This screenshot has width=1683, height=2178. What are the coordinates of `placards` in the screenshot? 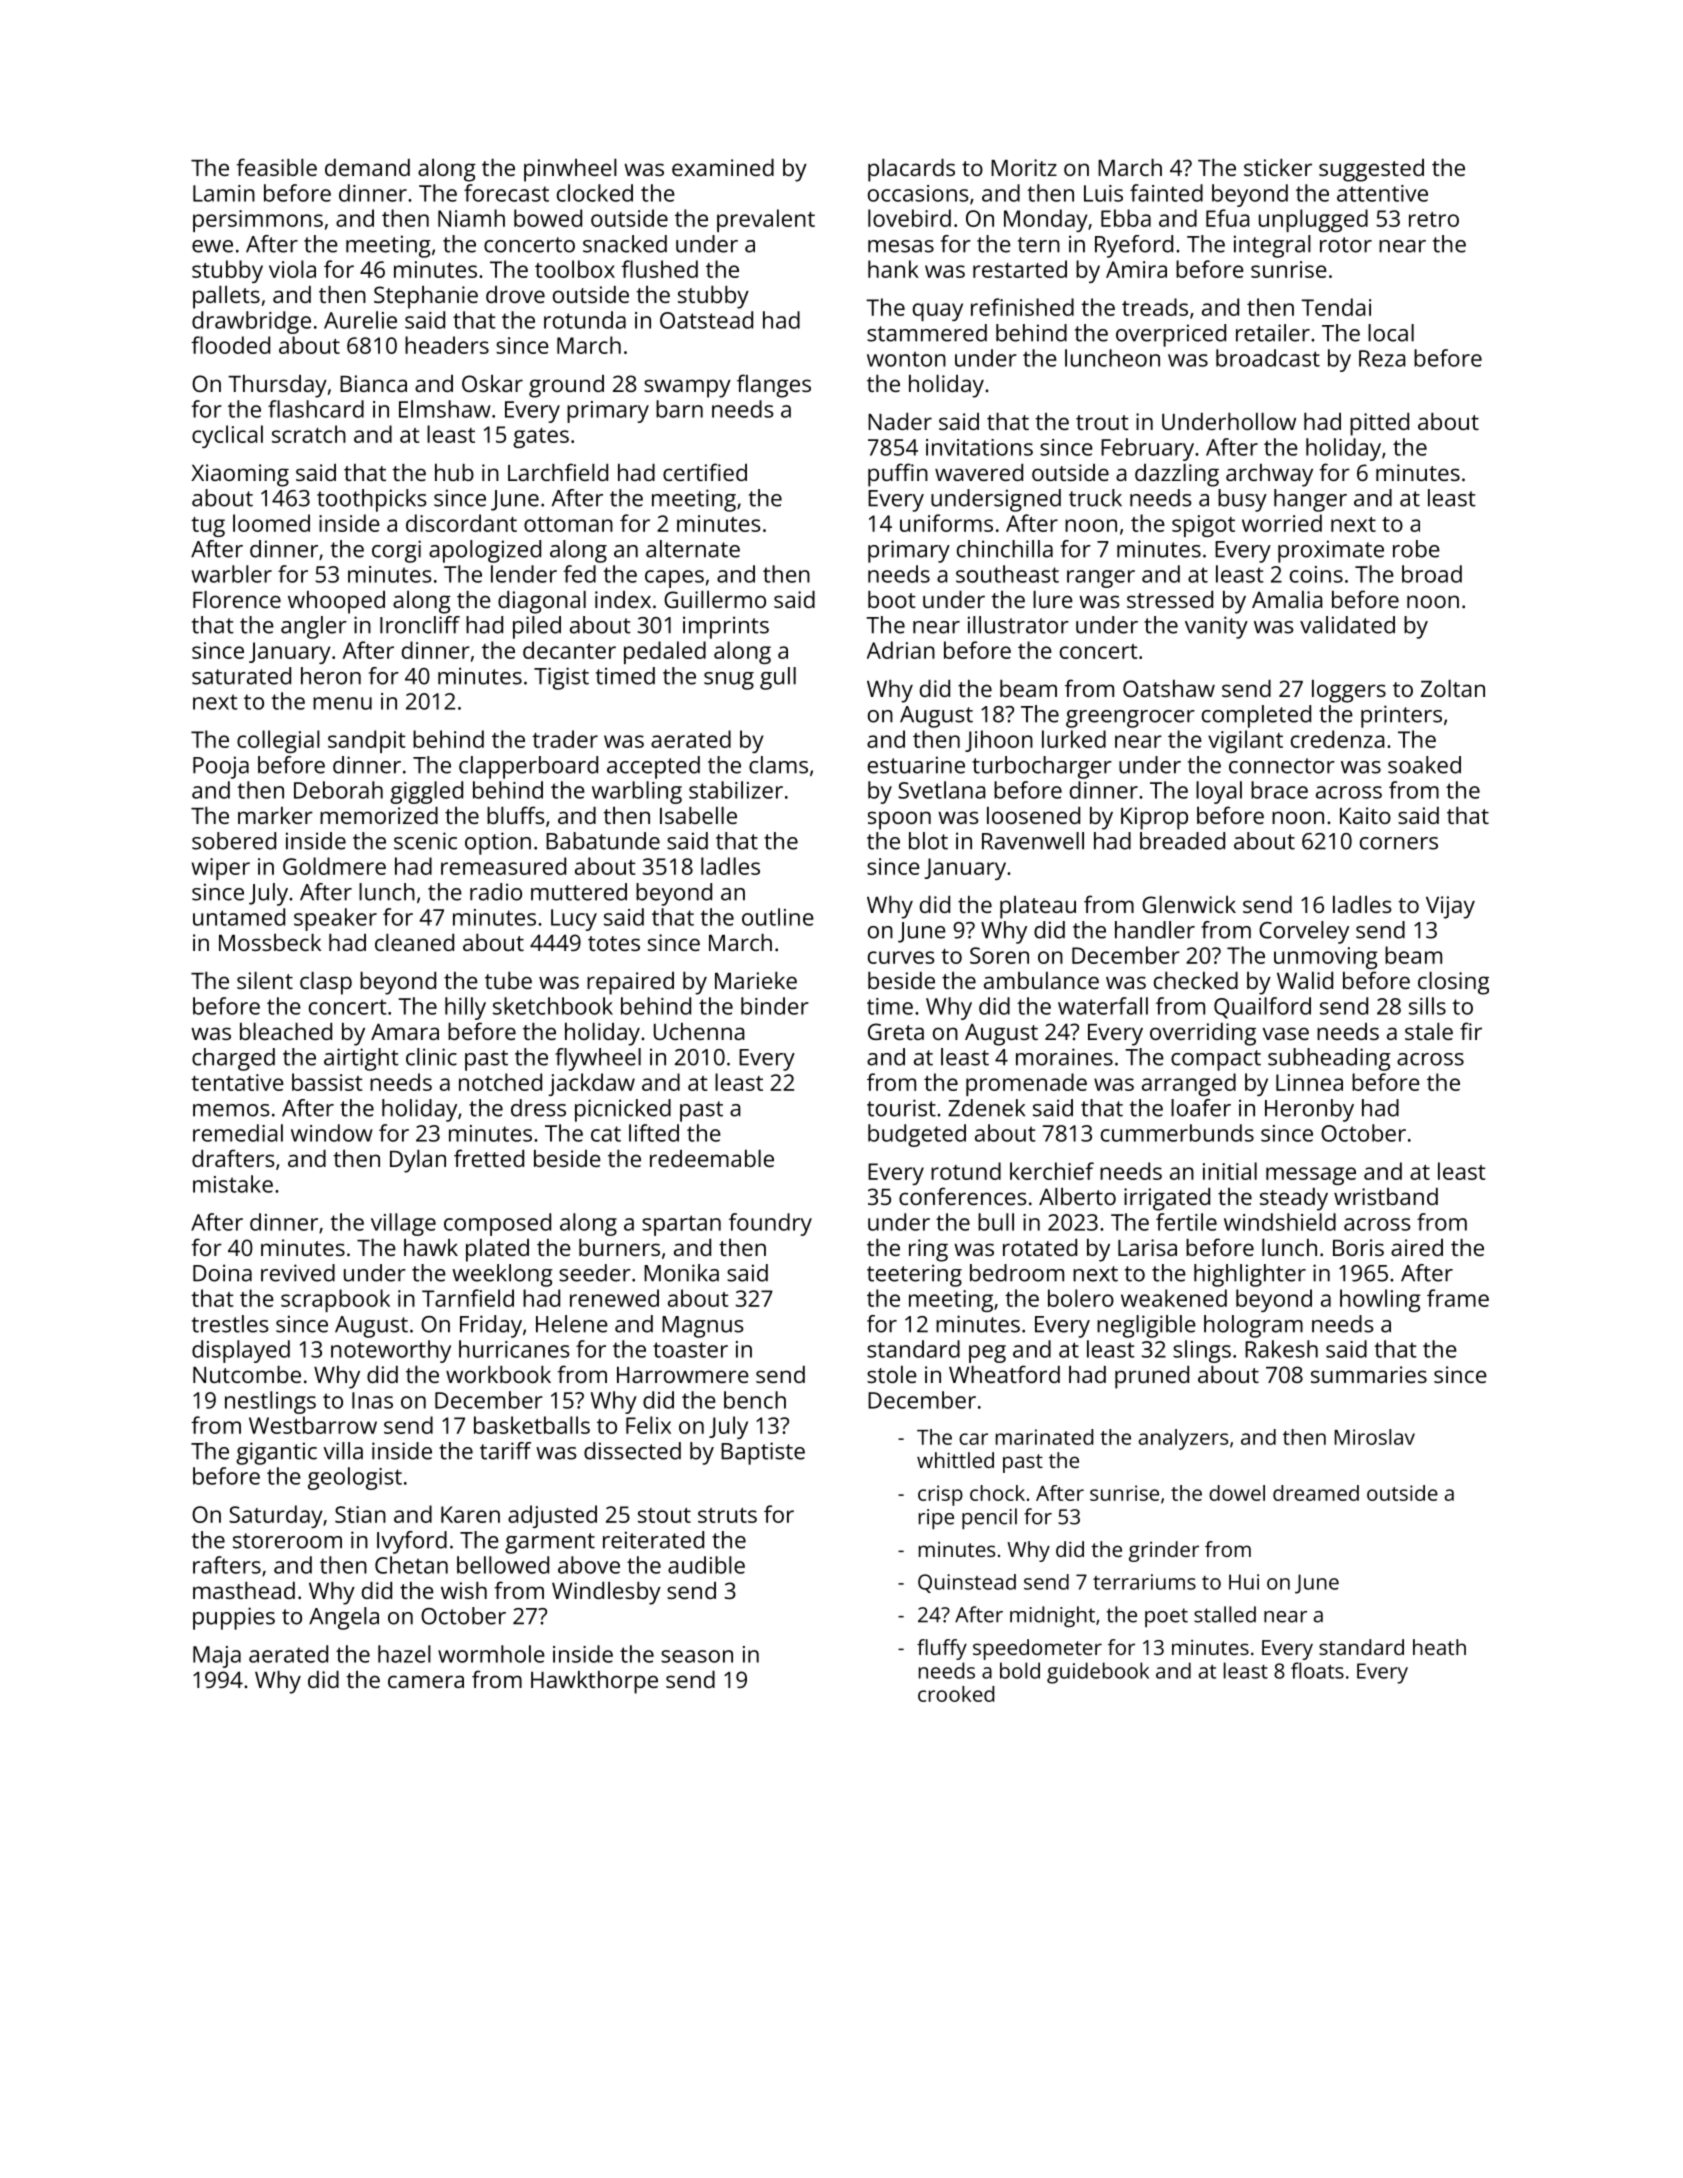 It's located at (911, 170).
